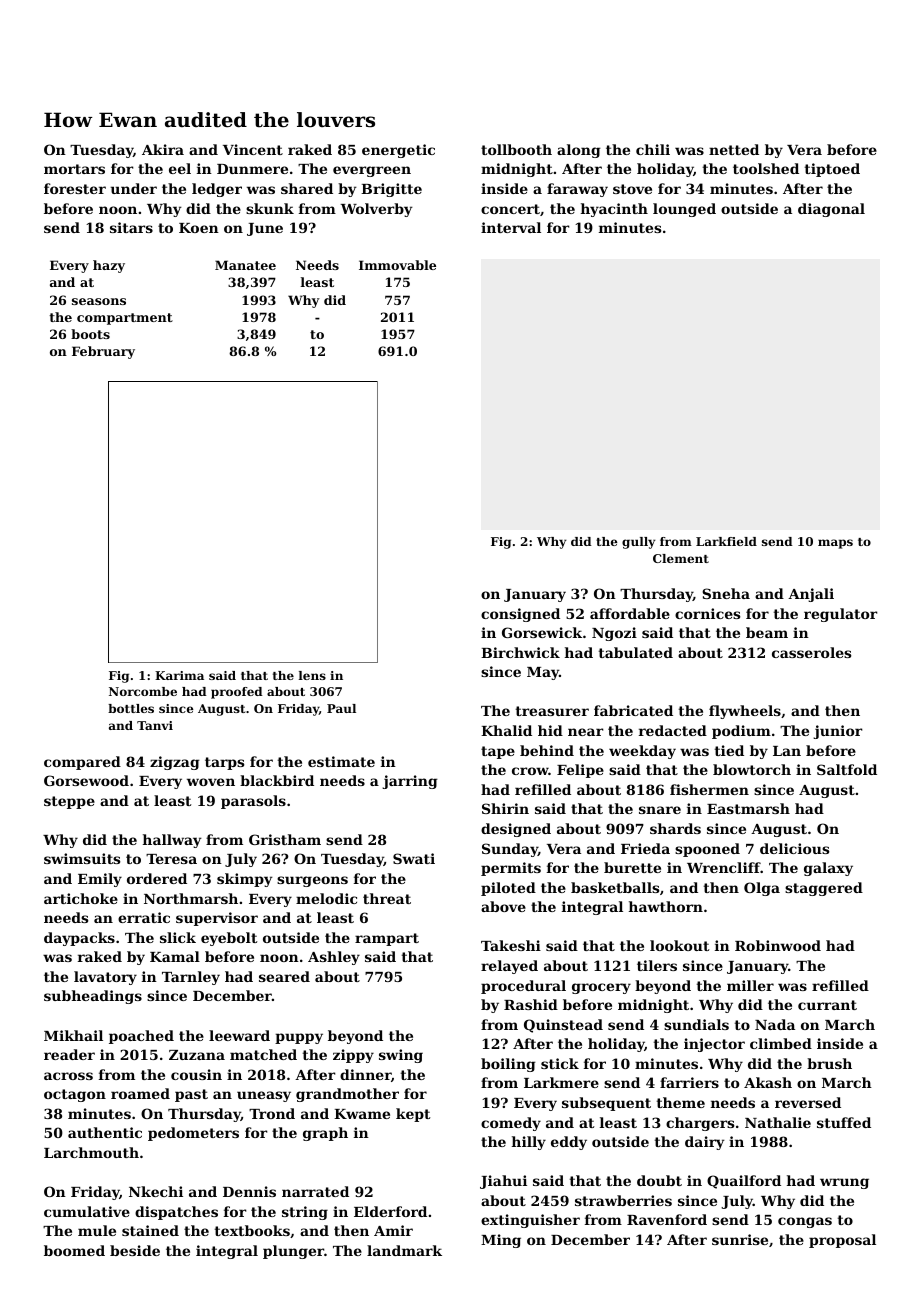  Describe the element at coordinates (163, 149) in the screenshot. I see `Akira` at that location.
